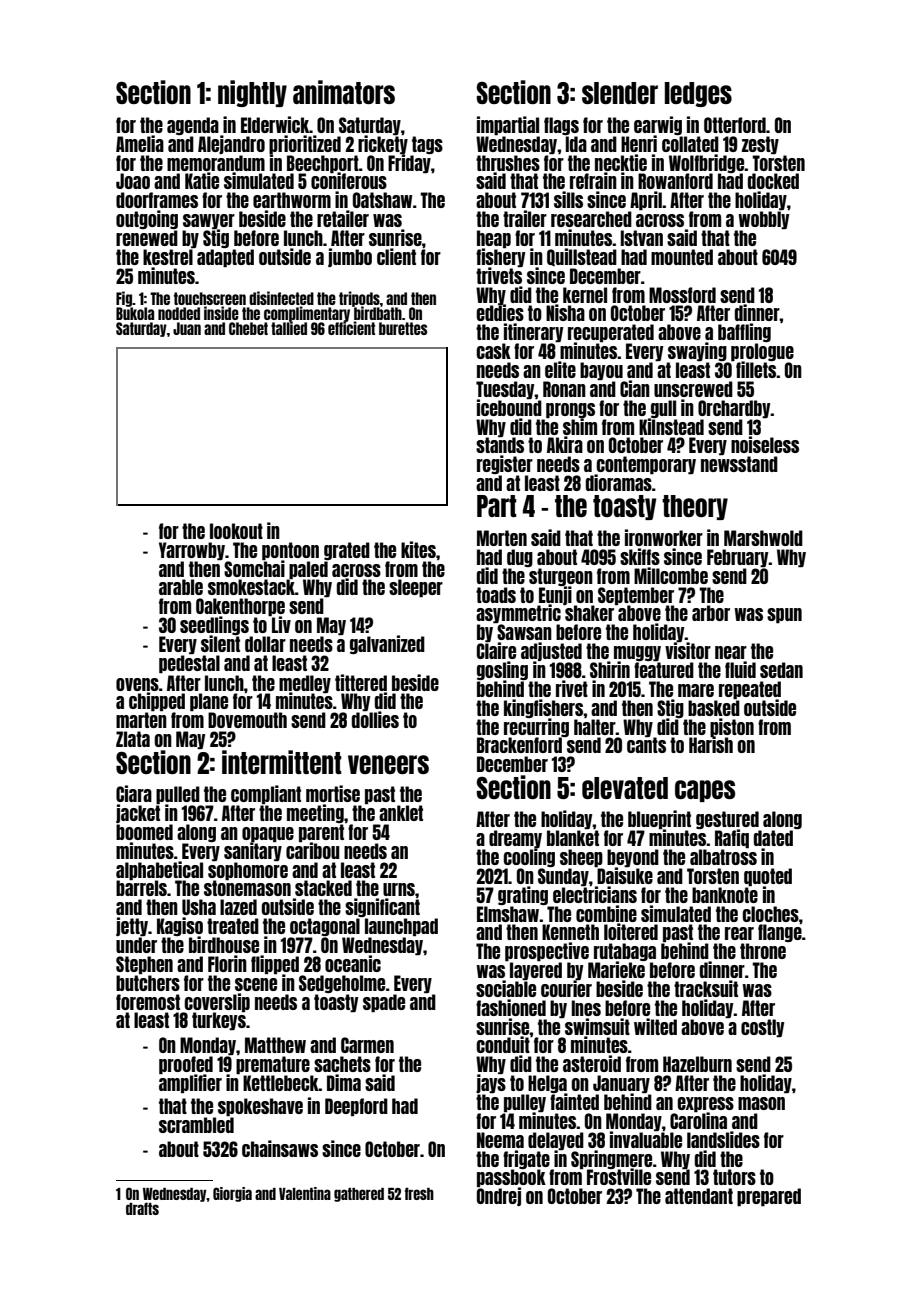  What do you see at coordinates (763, 951) in the image?
I see `throne` at bounding box center [763, 951].
